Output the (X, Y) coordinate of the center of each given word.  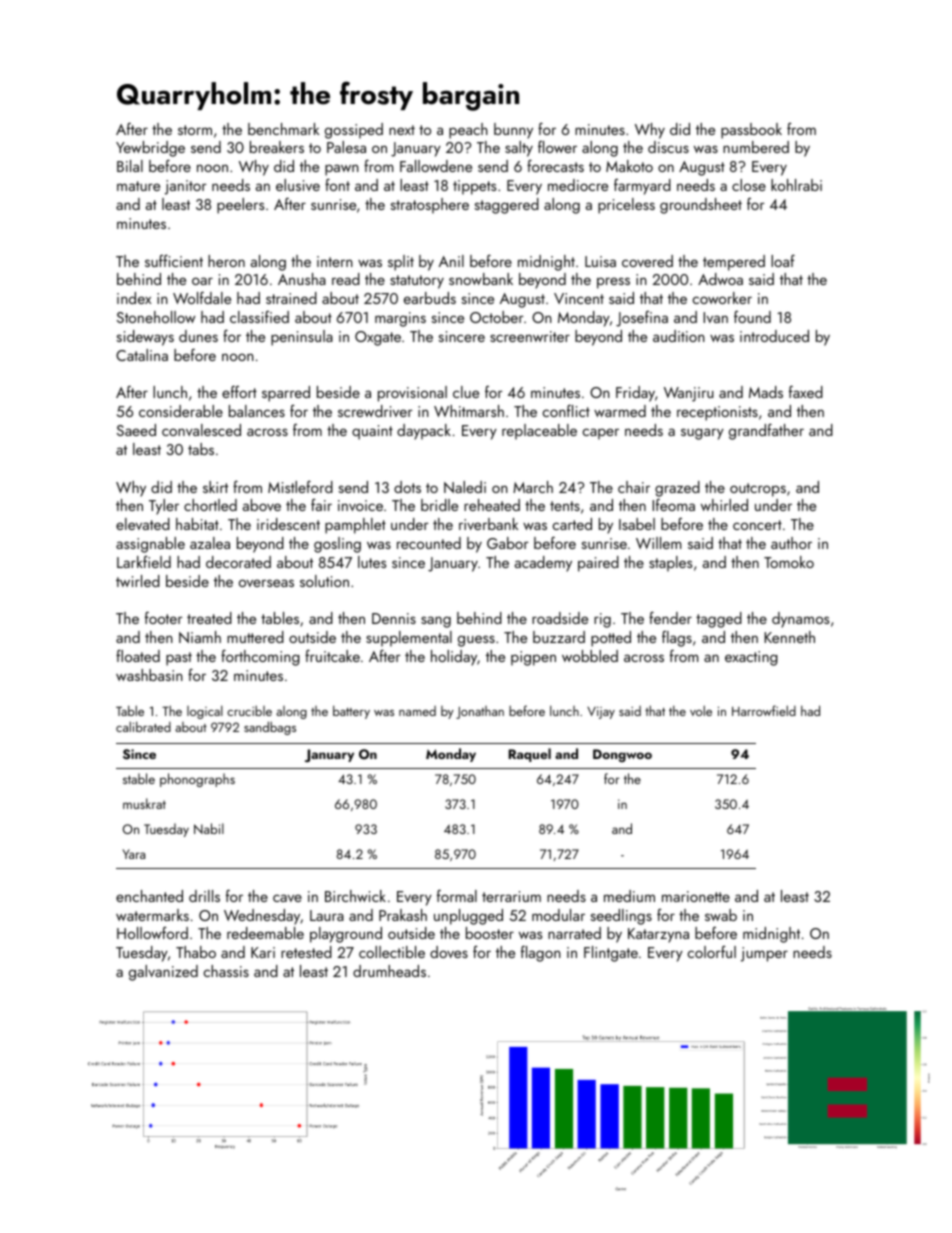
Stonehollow (156, 317)
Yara (133, 854)
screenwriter (530, 336)
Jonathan (480, 712)
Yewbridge (150, 149)
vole (701, 710)
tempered (734, 263)
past (179, 659)
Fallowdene (436, 166)
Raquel (529, 755)
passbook (751, 131)
